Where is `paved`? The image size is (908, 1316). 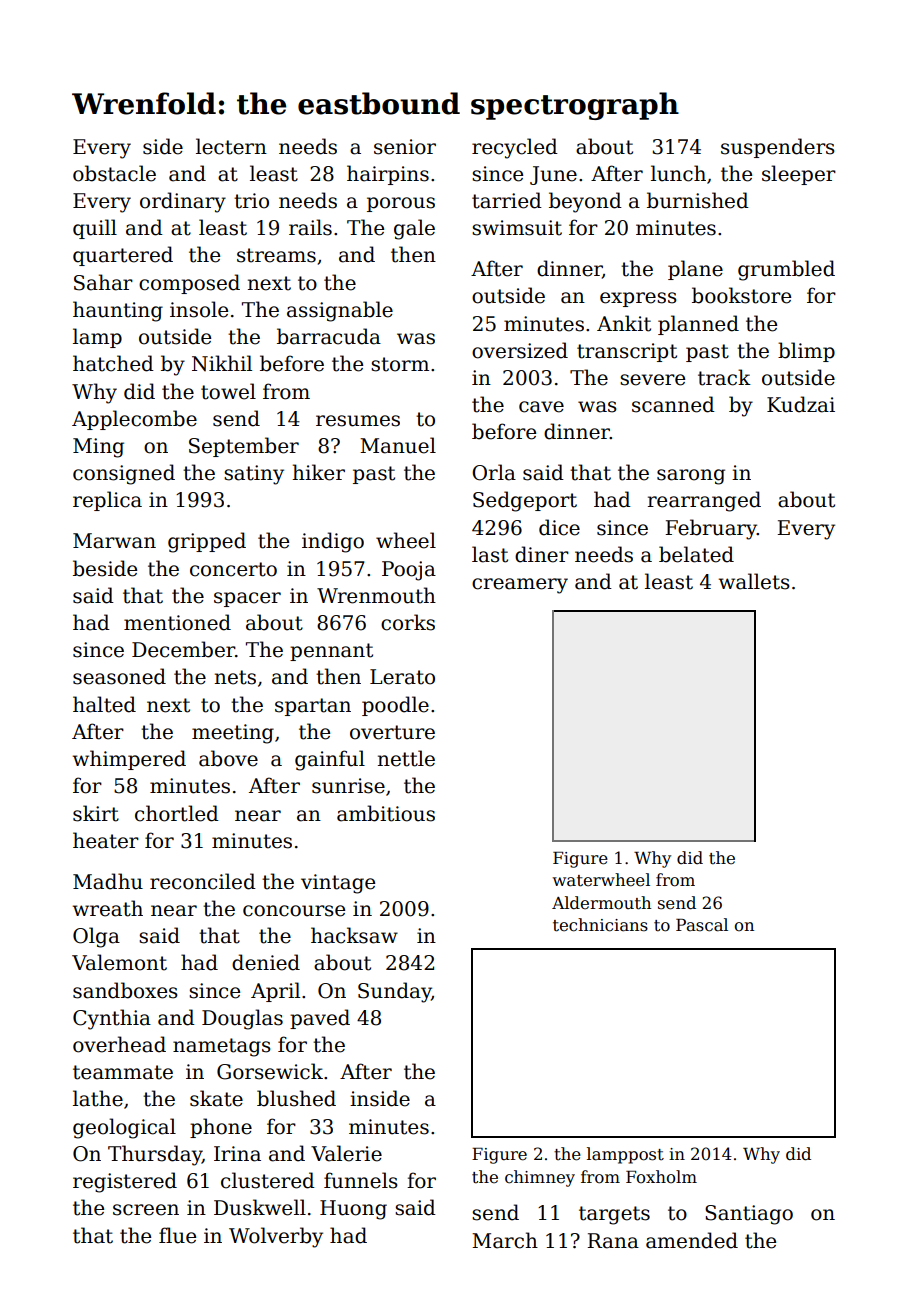 paved is located at coordinates (320, 1019).
